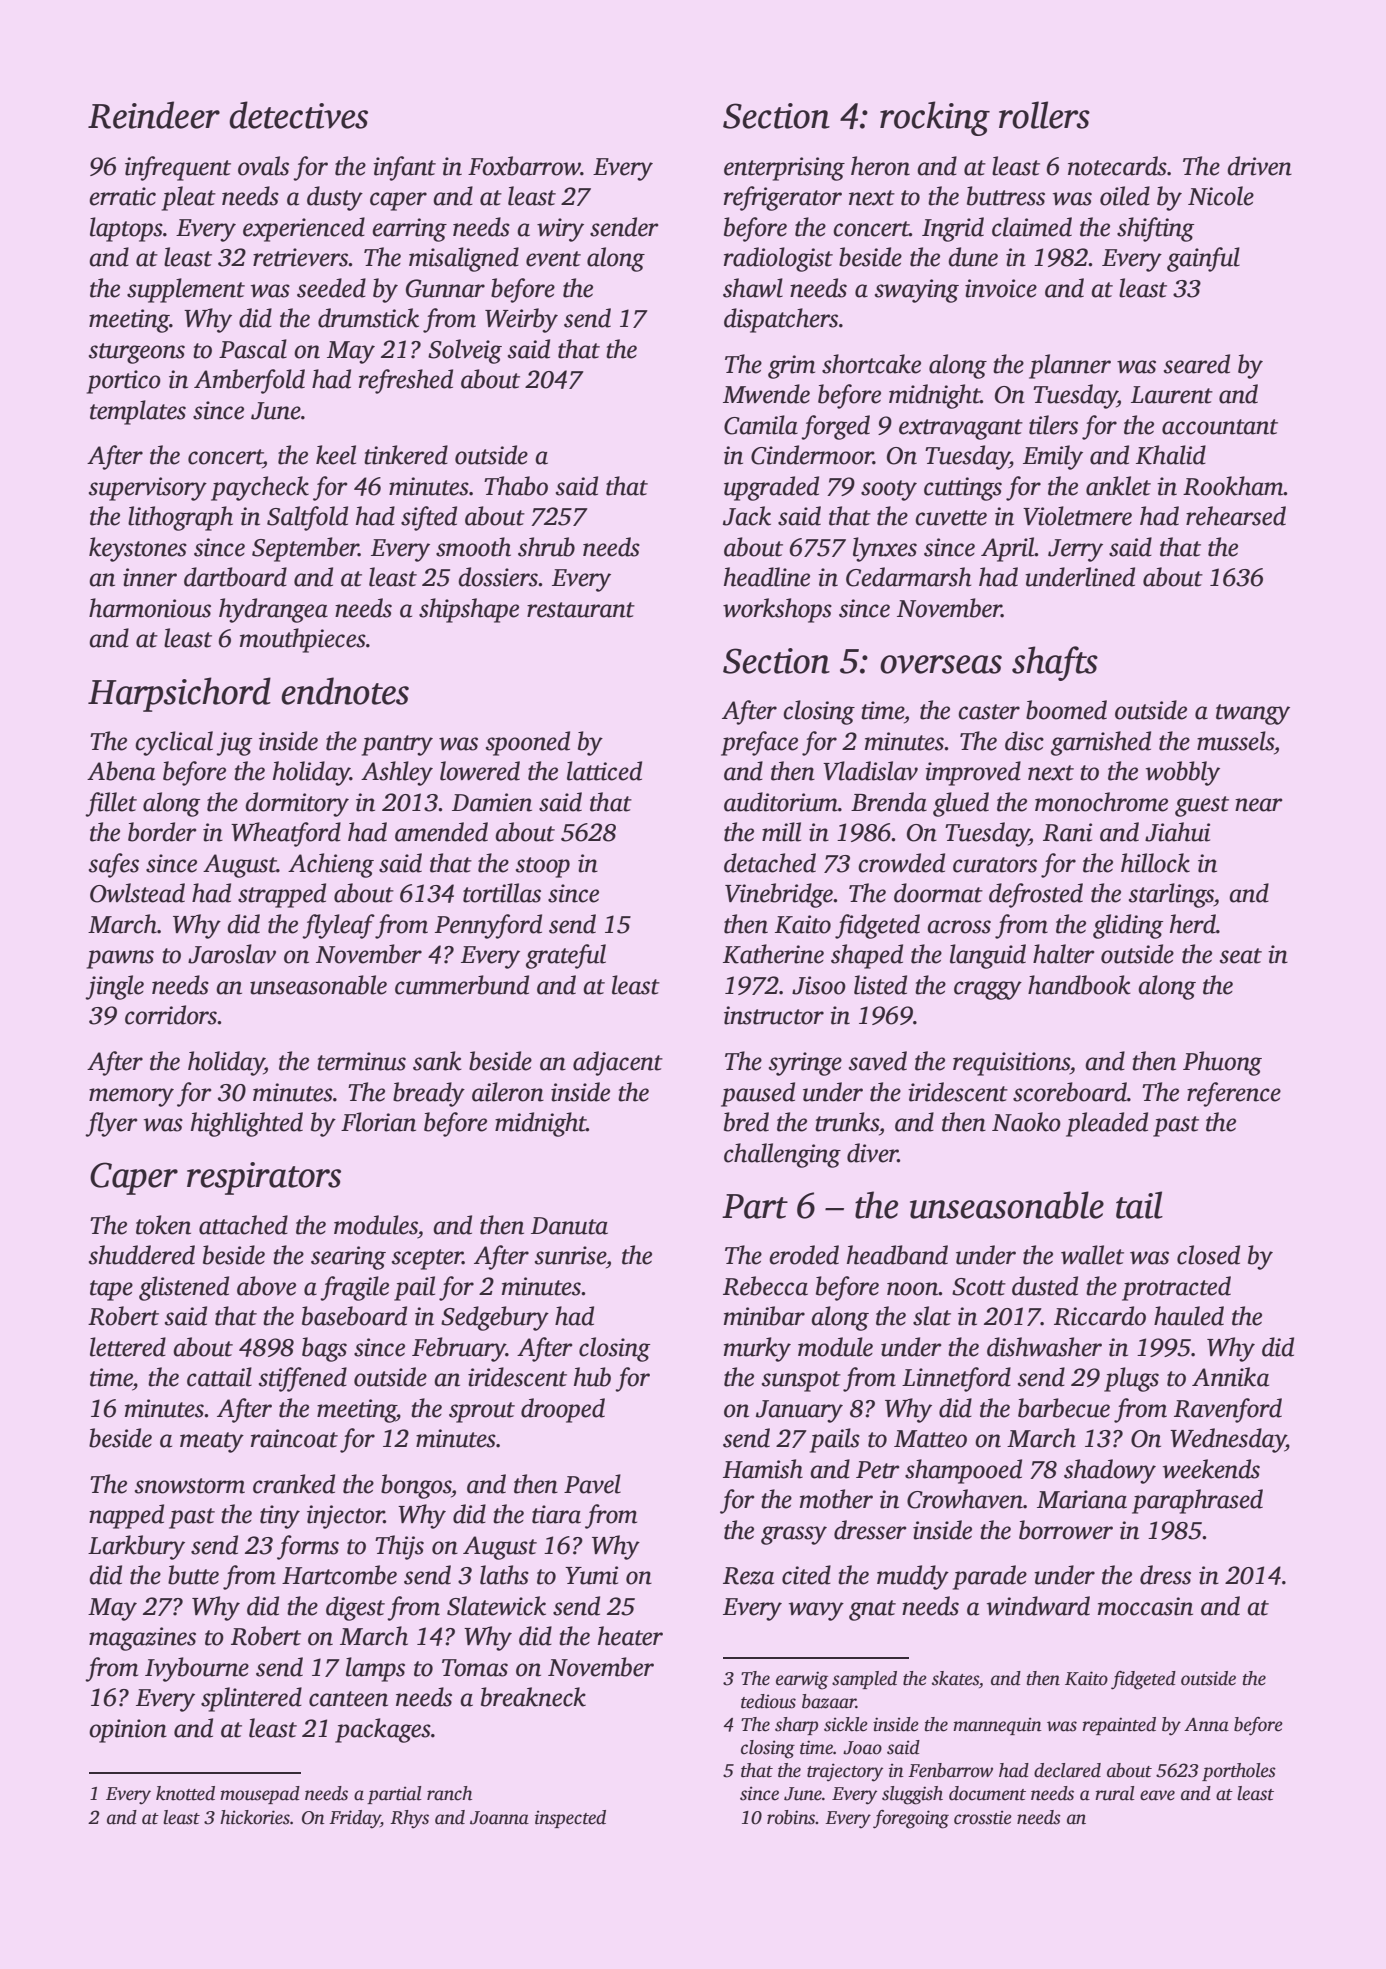  Describe the element at coordinates (761, 425) in the screenshot. I see `Camila` at that location.
